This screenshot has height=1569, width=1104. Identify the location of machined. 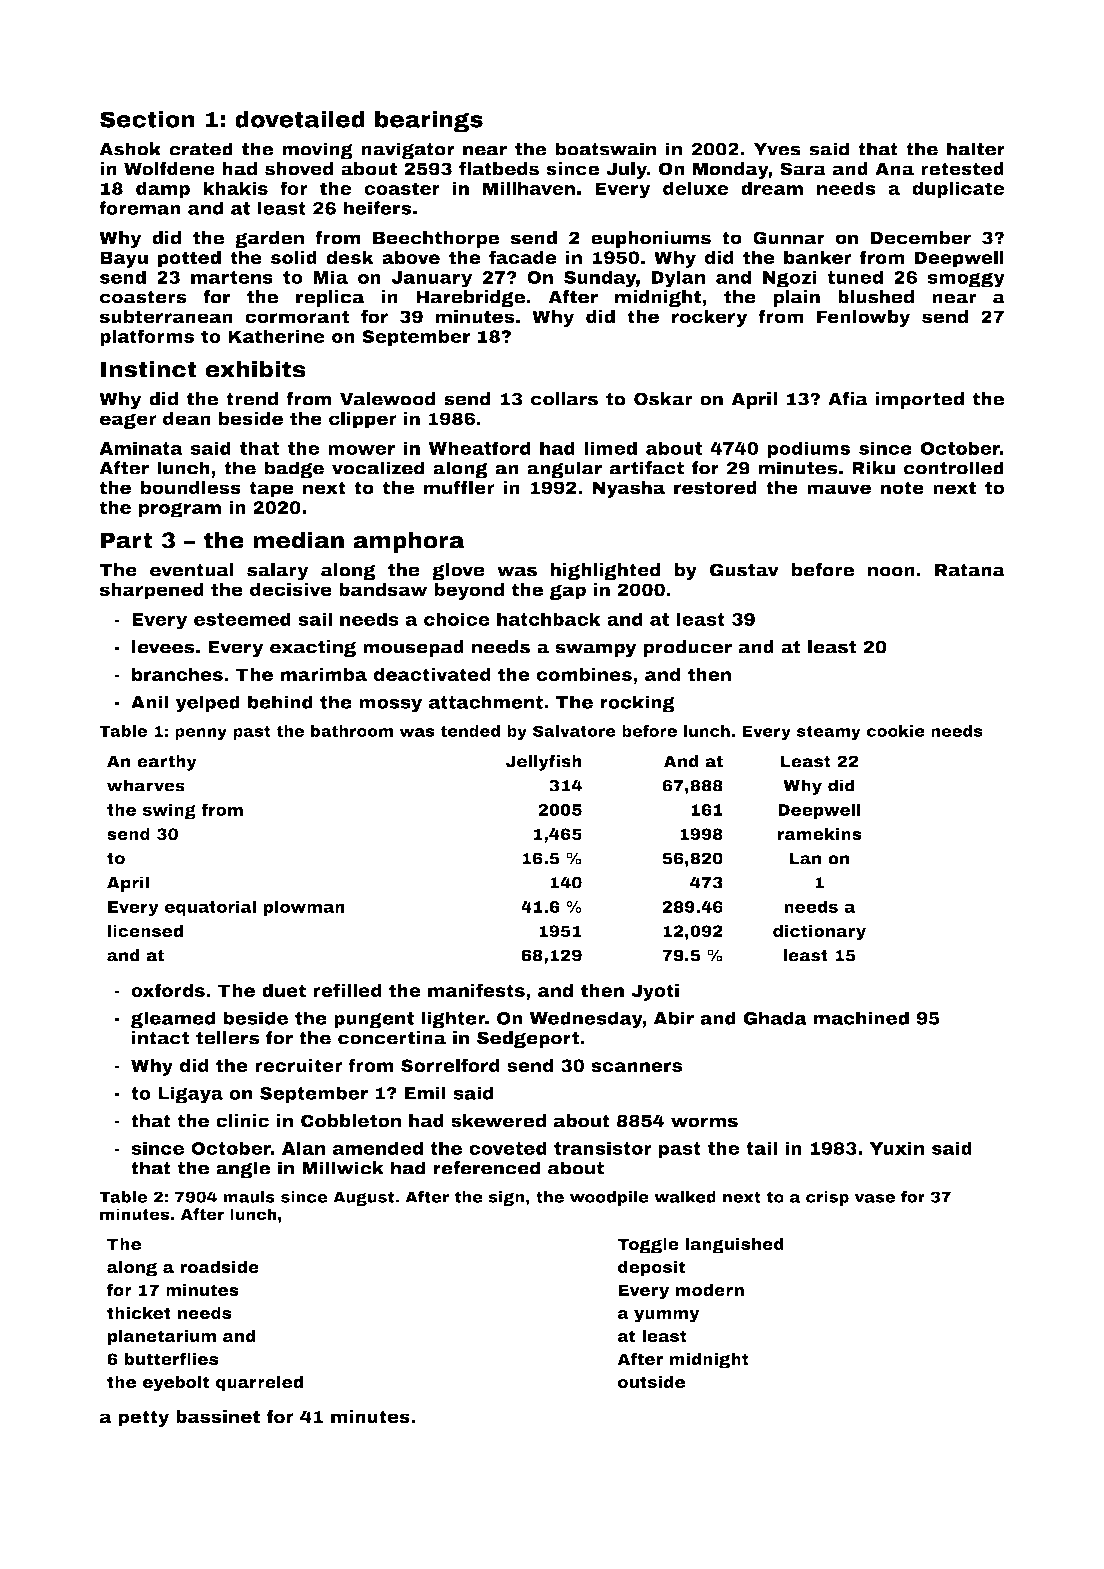
(861, 1018).
